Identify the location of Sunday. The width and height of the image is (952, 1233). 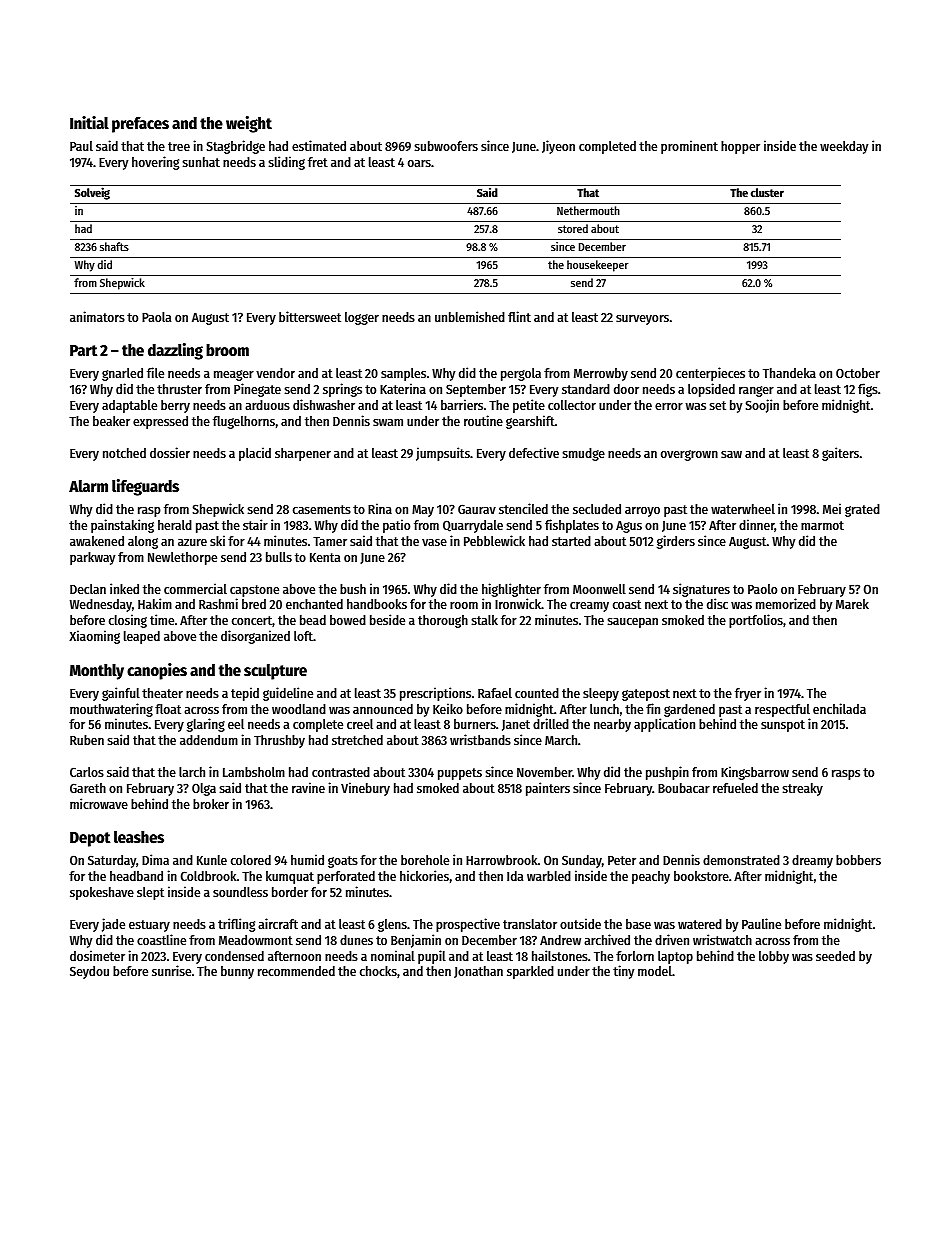
(582, 861).
